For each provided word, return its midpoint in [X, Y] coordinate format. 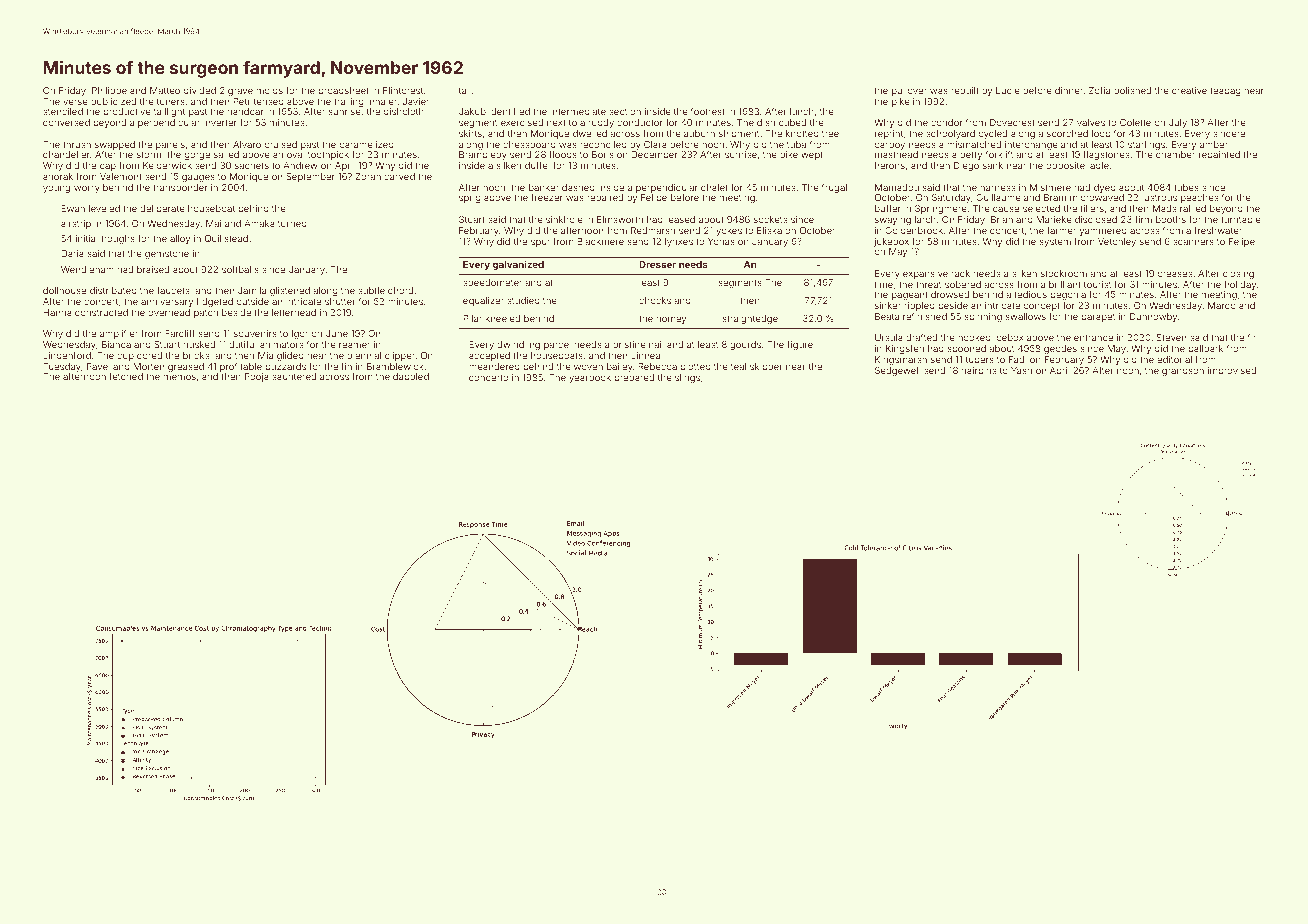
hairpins [979, 371]
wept [812, 155]
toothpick [328, 155]
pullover [909, 91]
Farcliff [180, 333]
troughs [118, 239]
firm [1143, 219]
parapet [1098, 318]
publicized [113, 102]
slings [687, 378]
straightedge [750, 319]
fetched [126, 376]
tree [830, 134]
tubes [1186, 187]
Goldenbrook [914, 230]
